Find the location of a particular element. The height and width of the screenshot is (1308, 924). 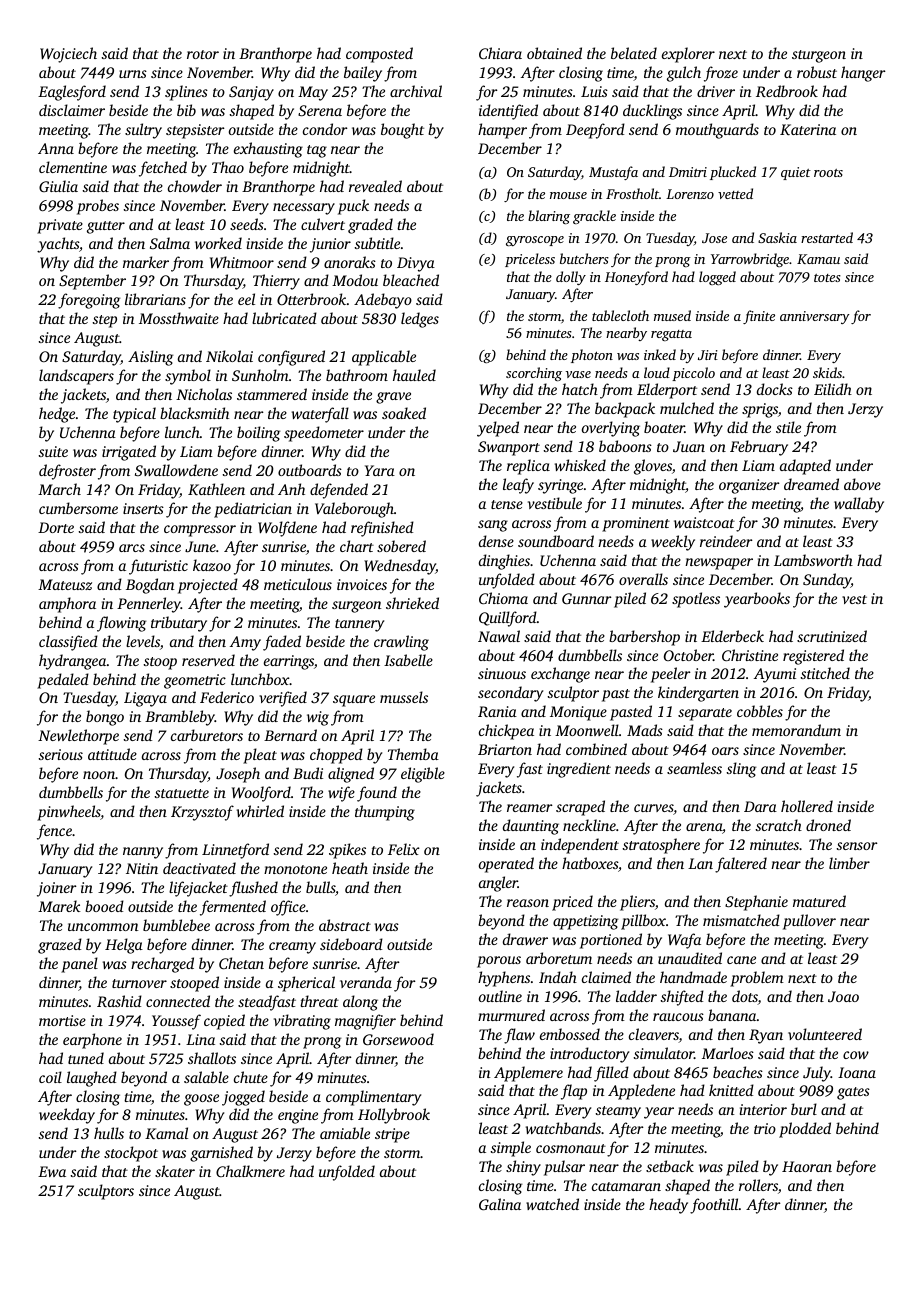

roots is located at coordinates (828, 173).
